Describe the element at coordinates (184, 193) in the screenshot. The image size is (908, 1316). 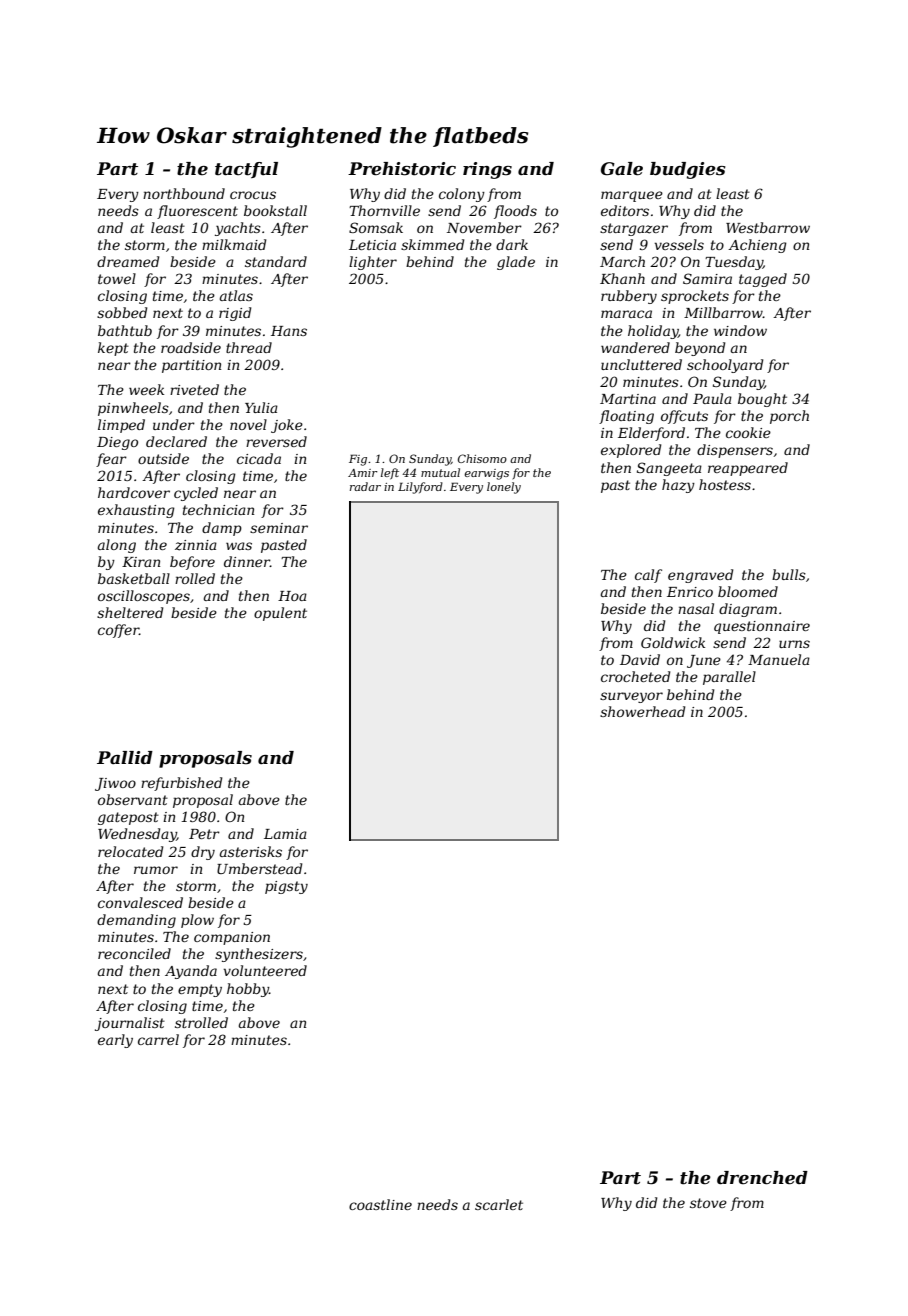
I see `northbound` at that location.
